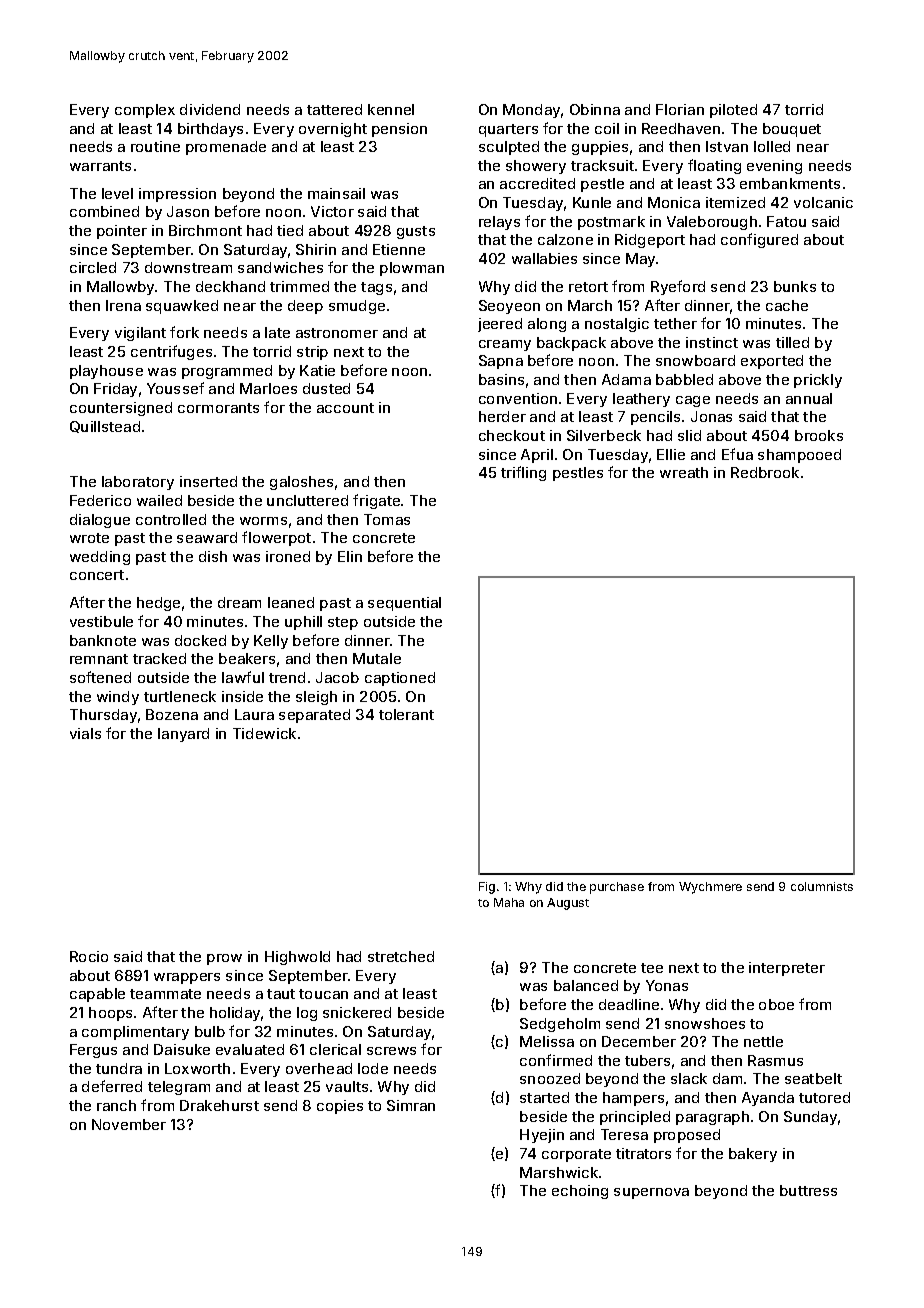  I want to click on Elin, so click(350, 556).
